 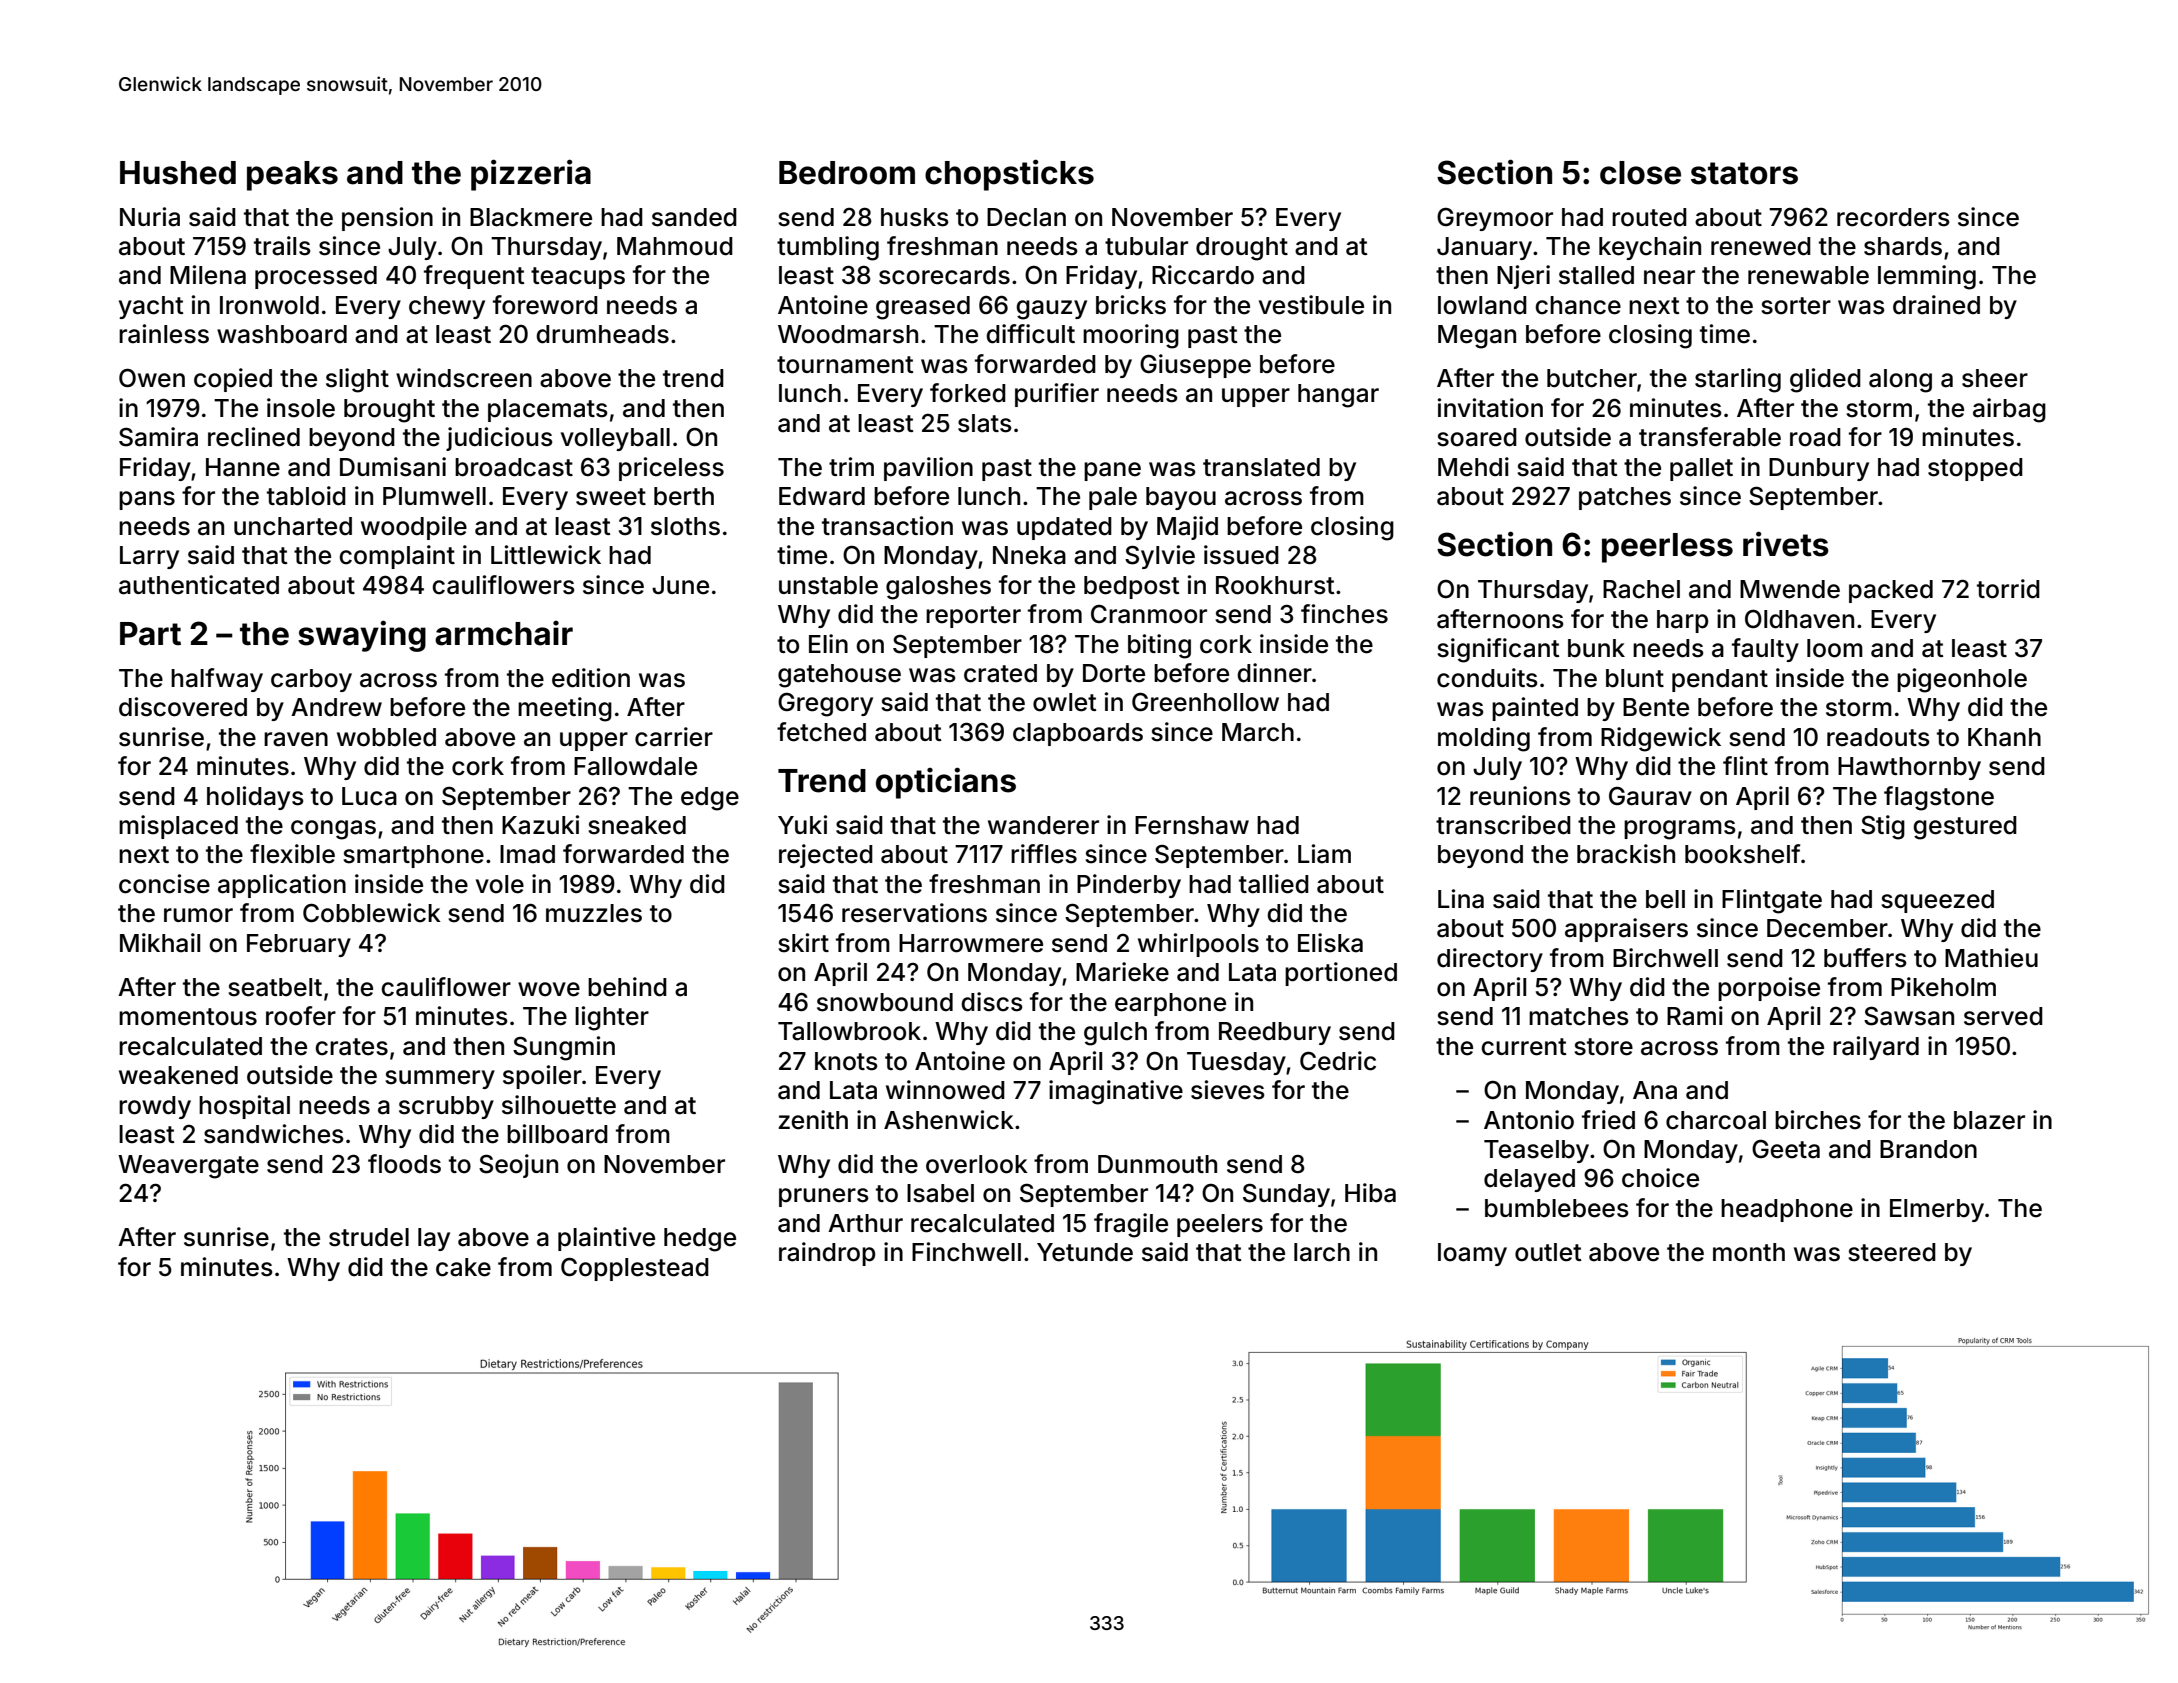 I want to click on cake, so click(x=463, y=1267).
